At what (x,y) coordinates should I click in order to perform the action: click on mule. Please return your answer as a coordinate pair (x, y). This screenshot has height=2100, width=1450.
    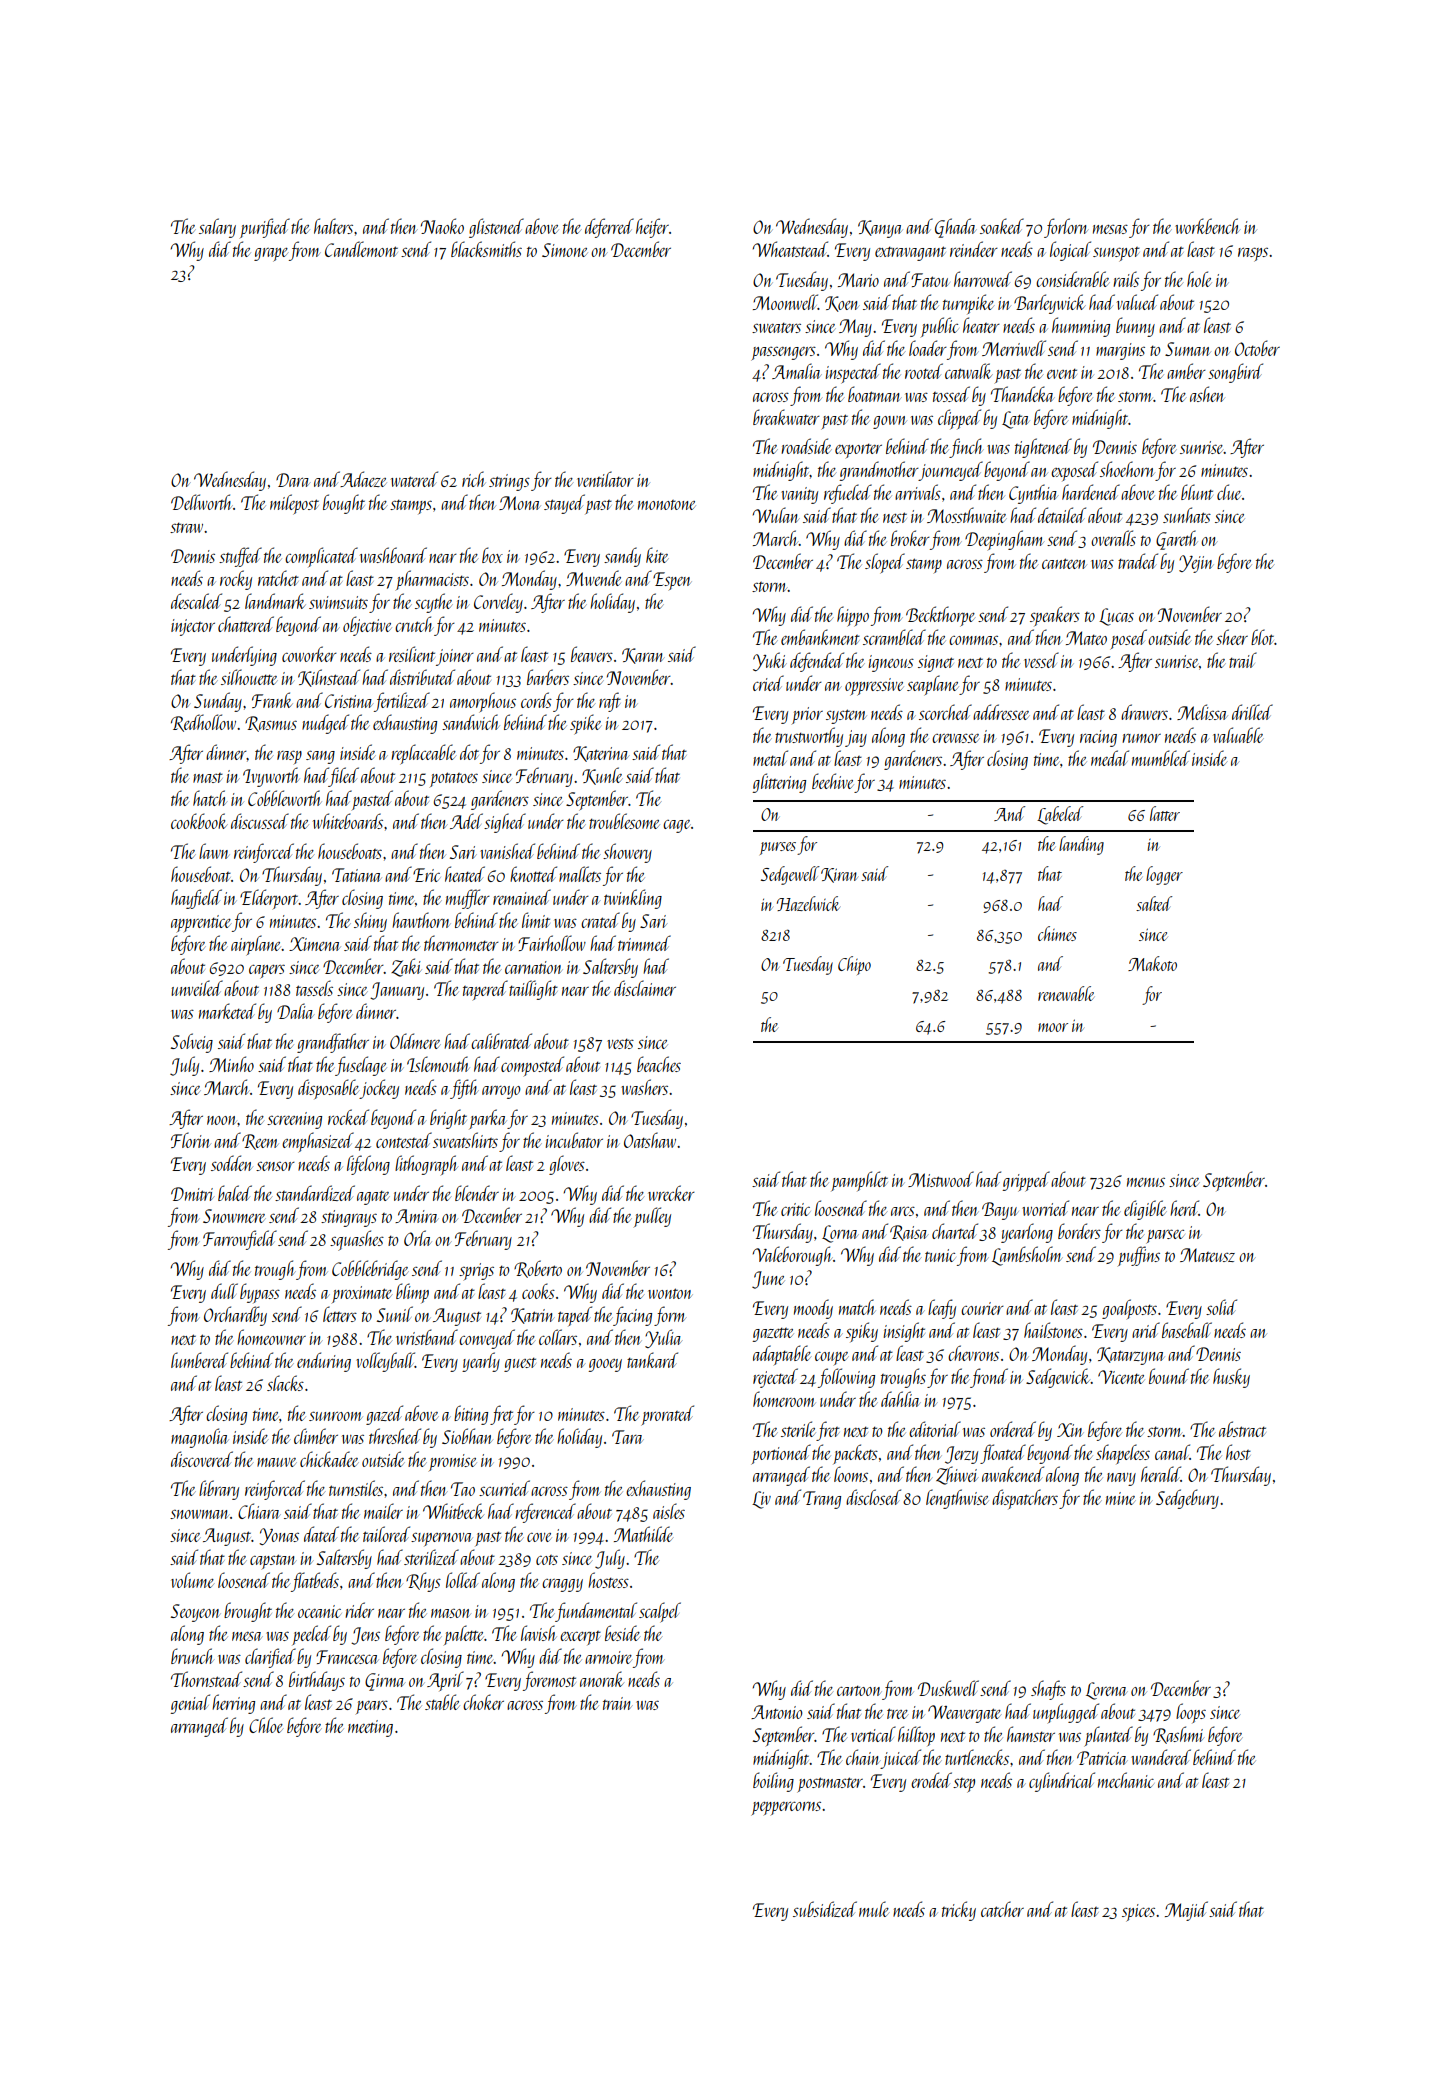
    Looking at the image, I should click on (874, 1909).
